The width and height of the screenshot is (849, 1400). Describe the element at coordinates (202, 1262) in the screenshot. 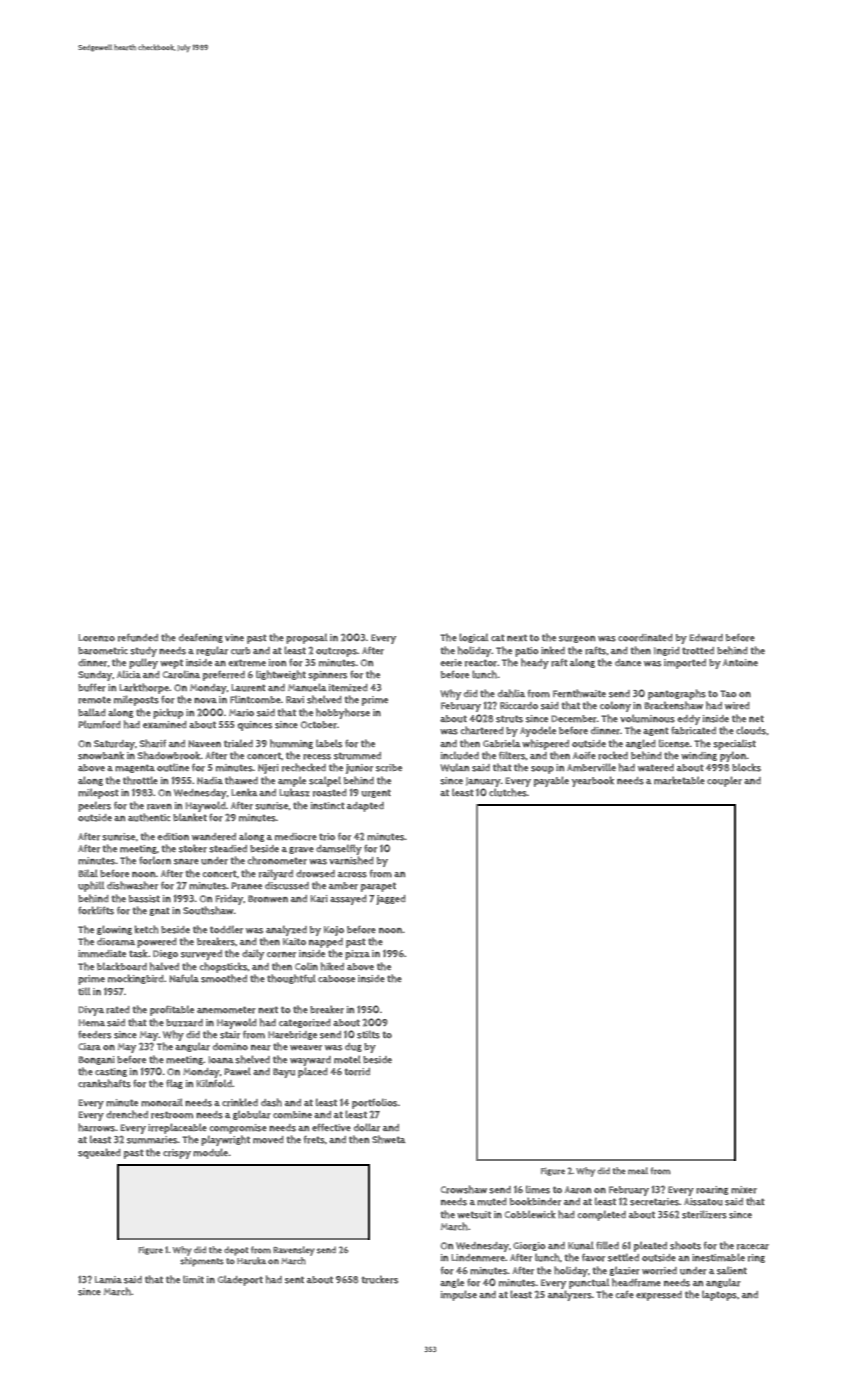

I see `shipments` at that location.
